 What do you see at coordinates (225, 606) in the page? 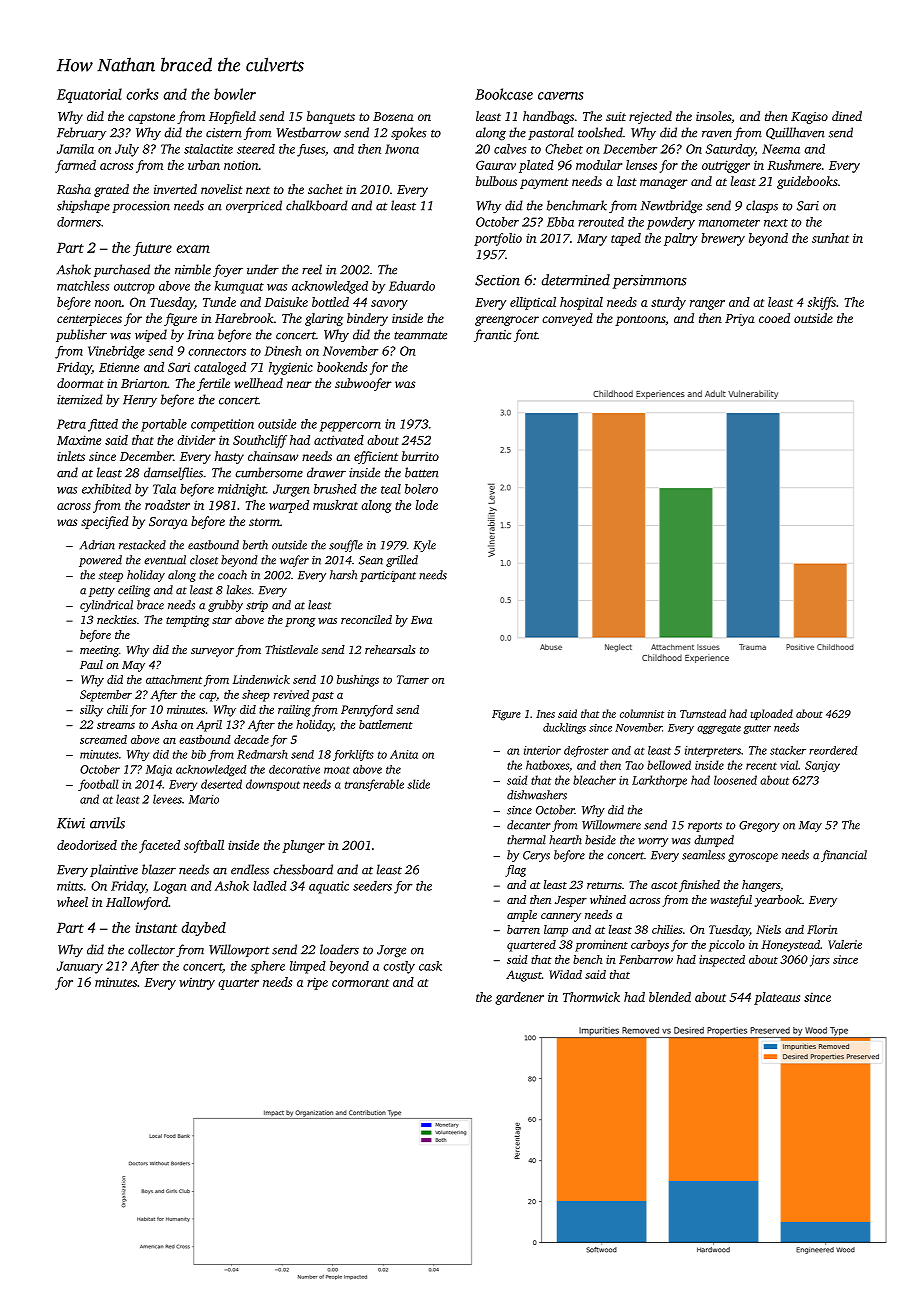
I see `grubby` at bounding box center [225, 606].
